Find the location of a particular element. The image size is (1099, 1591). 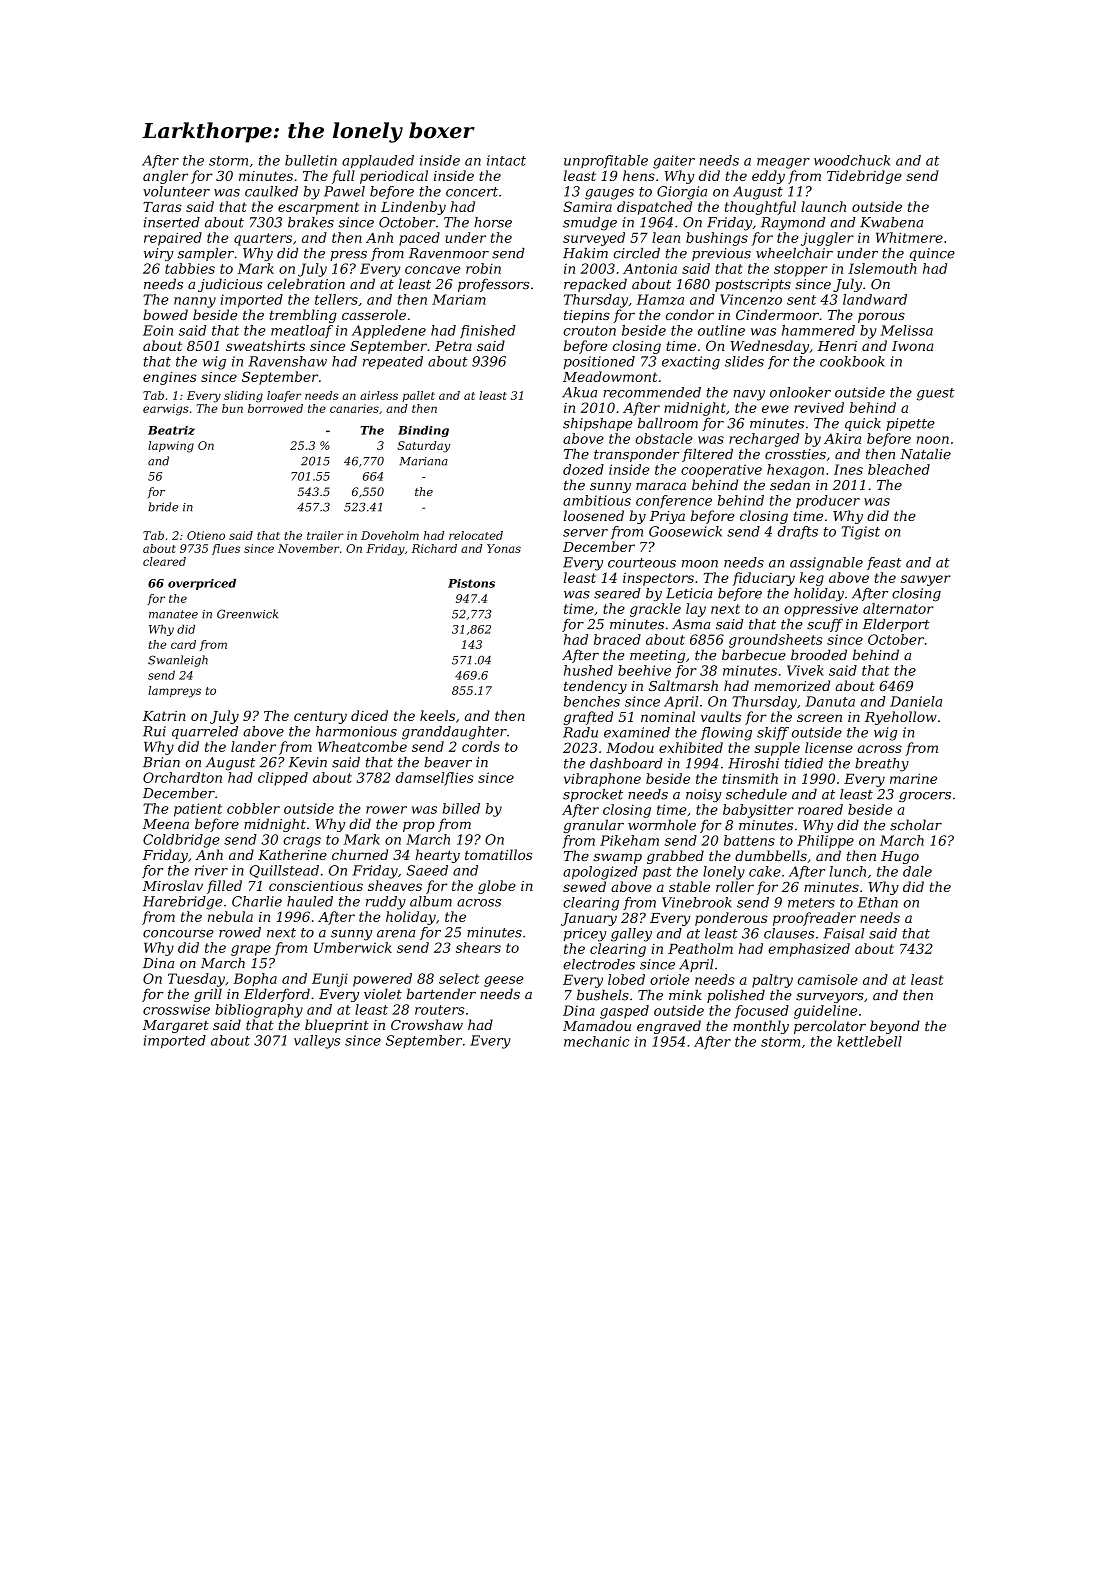

hushed is located at coordinates (588, 670).
